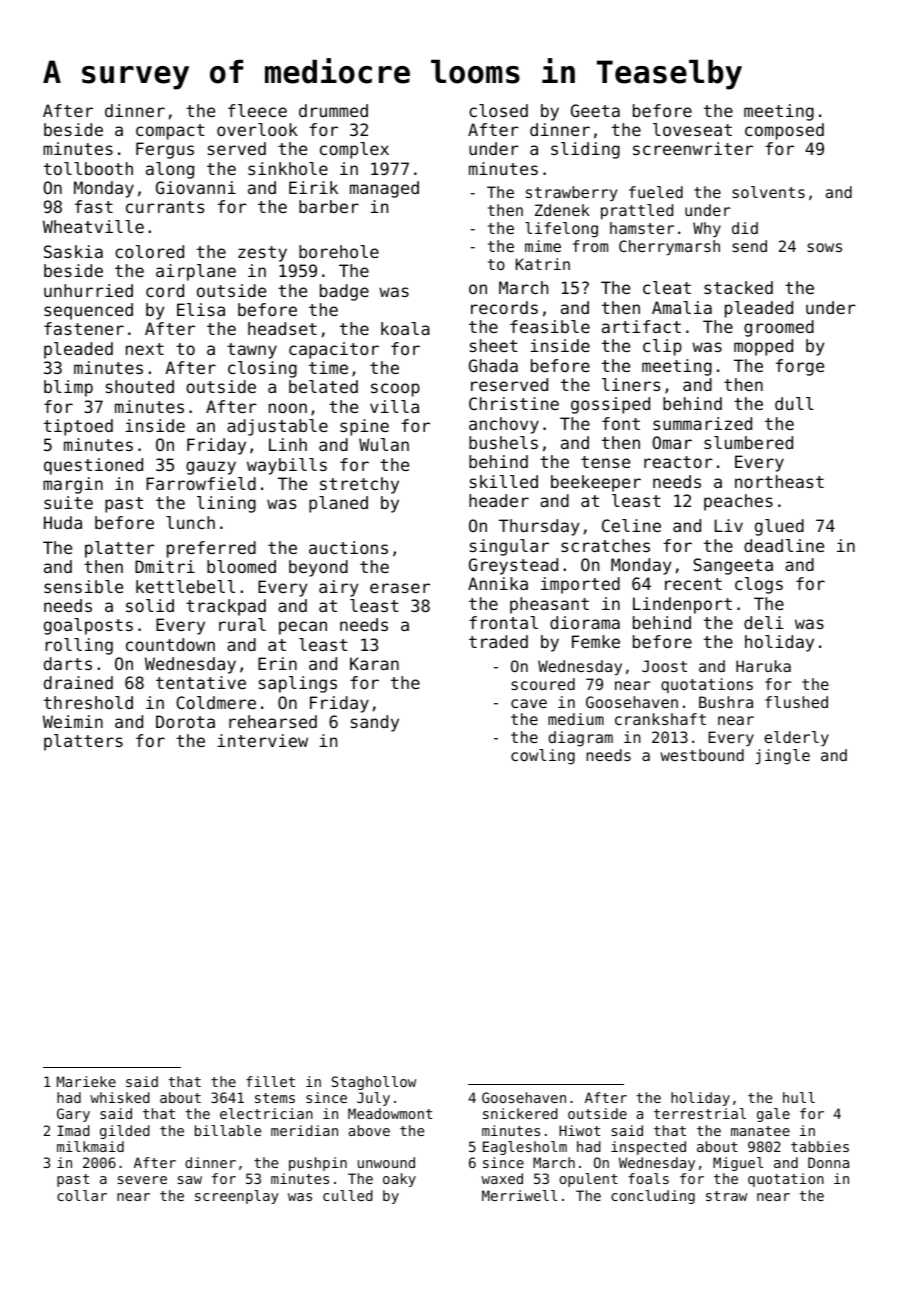  I want to click on traded, so click(498, 641).
